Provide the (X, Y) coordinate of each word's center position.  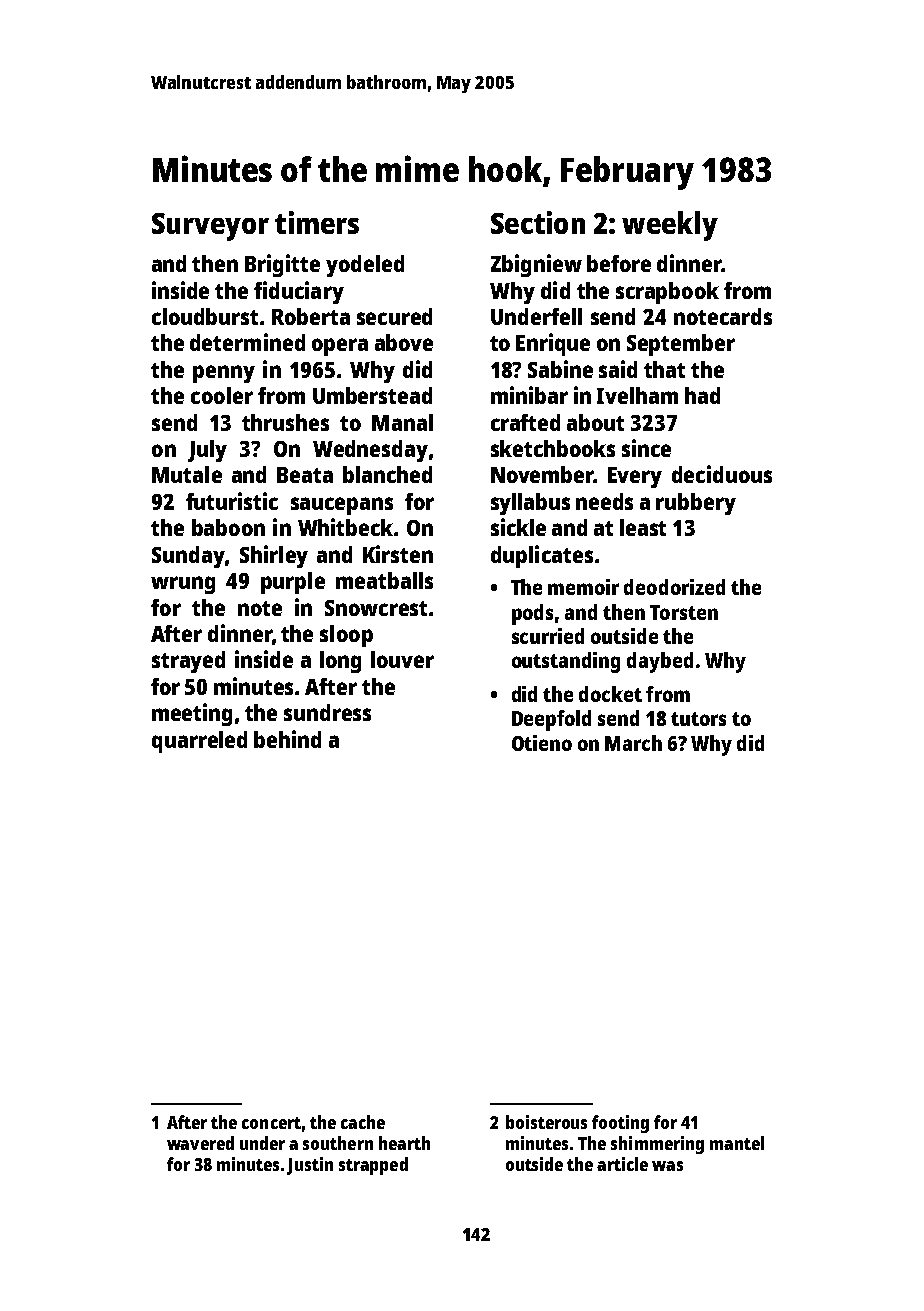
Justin (310, 1166)
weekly (670, 226)
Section (538, 222)
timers (317, 222)
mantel (737, 1143)
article (622, 1164)
